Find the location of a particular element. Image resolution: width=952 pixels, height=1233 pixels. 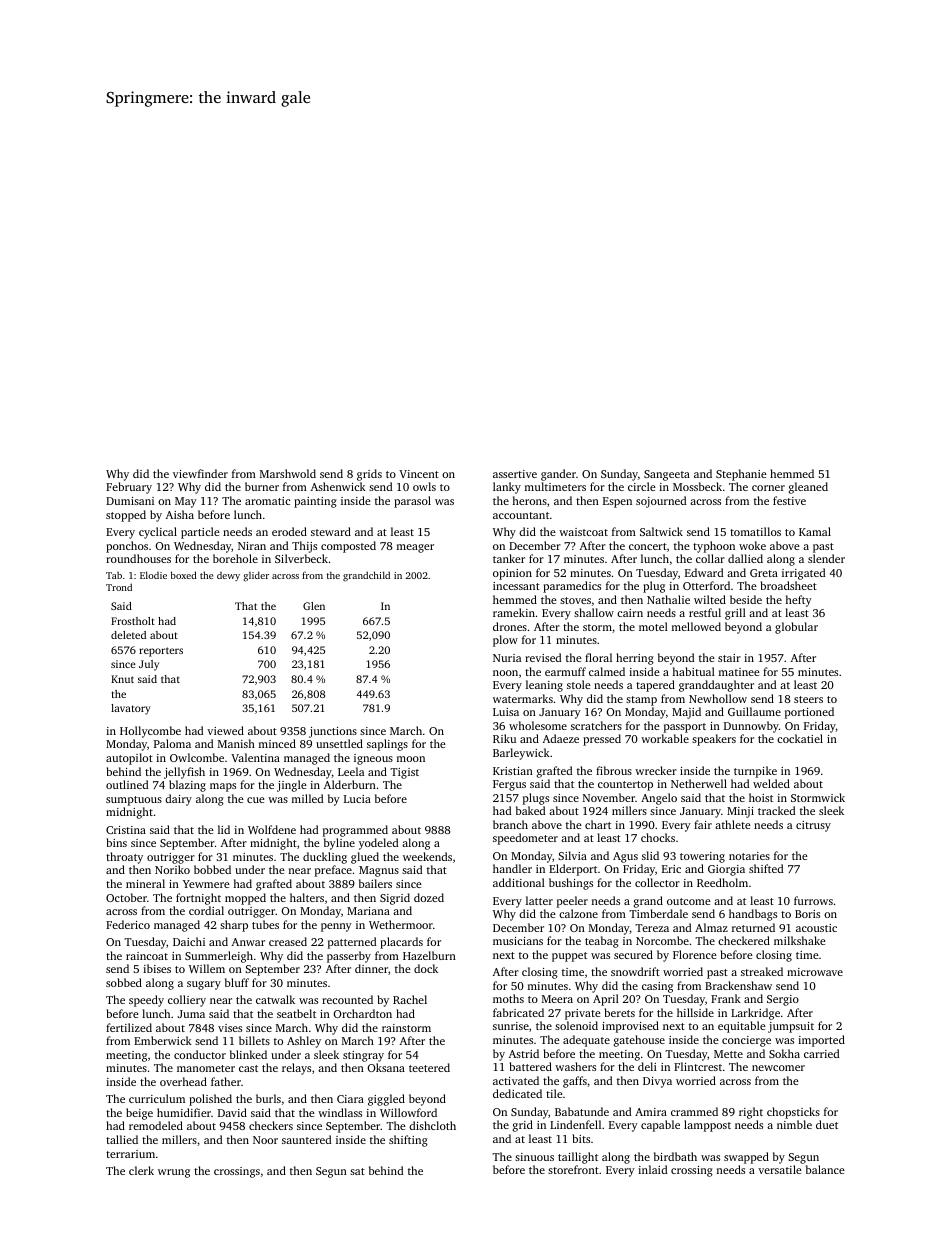

sinuous is located at coordinates (534, 1157).
